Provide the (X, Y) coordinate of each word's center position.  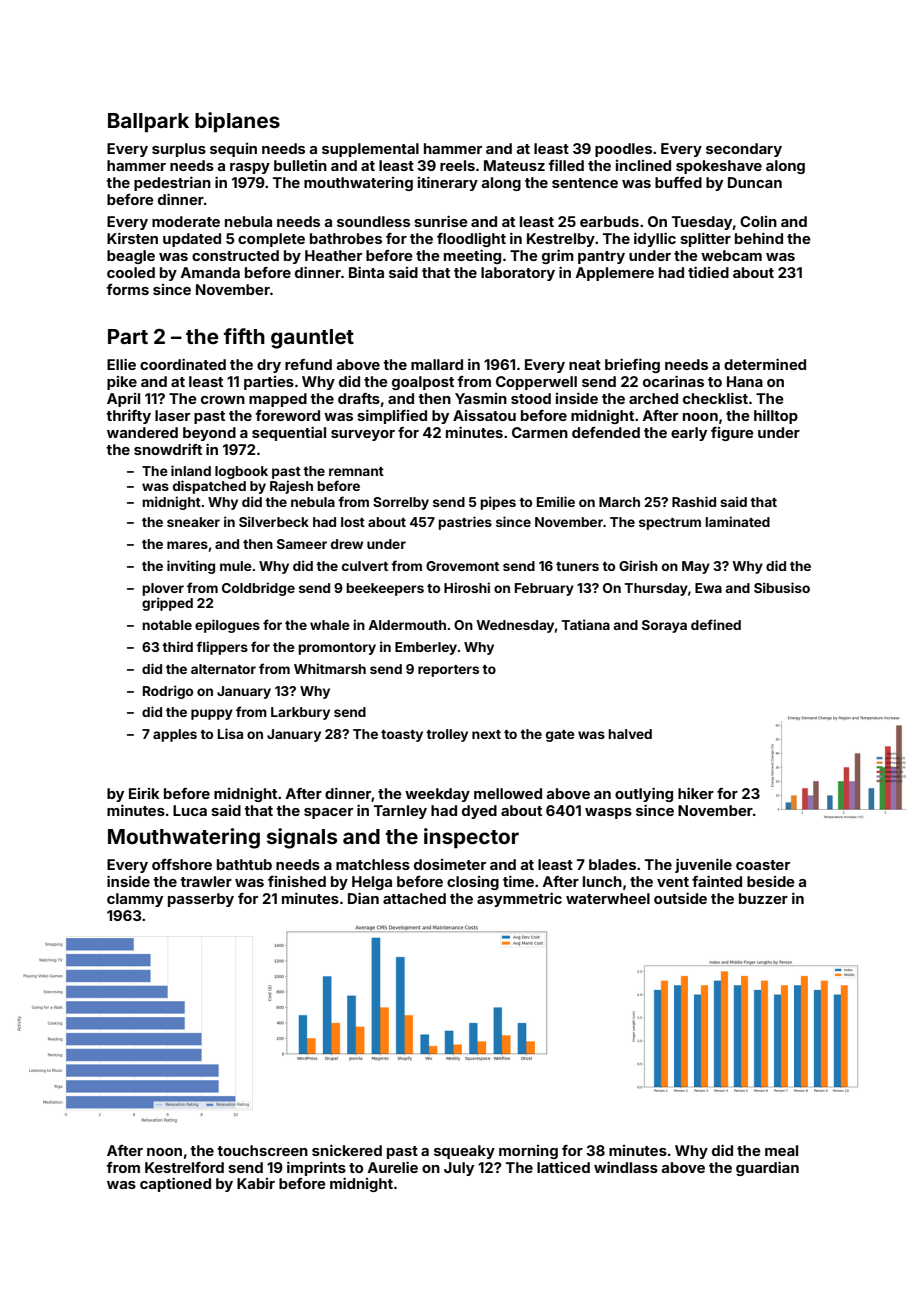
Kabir (256, 1183)
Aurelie (393, 1167)
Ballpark (148, 123)
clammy (135, 900)
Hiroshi (467, 587)
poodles (623, 150)
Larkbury (300, 713)
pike (122, 383)
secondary (744, 150)
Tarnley (400, 812)
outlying (644, 794)
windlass (626, 1167)
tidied (708, 272)
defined (716, 624)
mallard (437, 364)
